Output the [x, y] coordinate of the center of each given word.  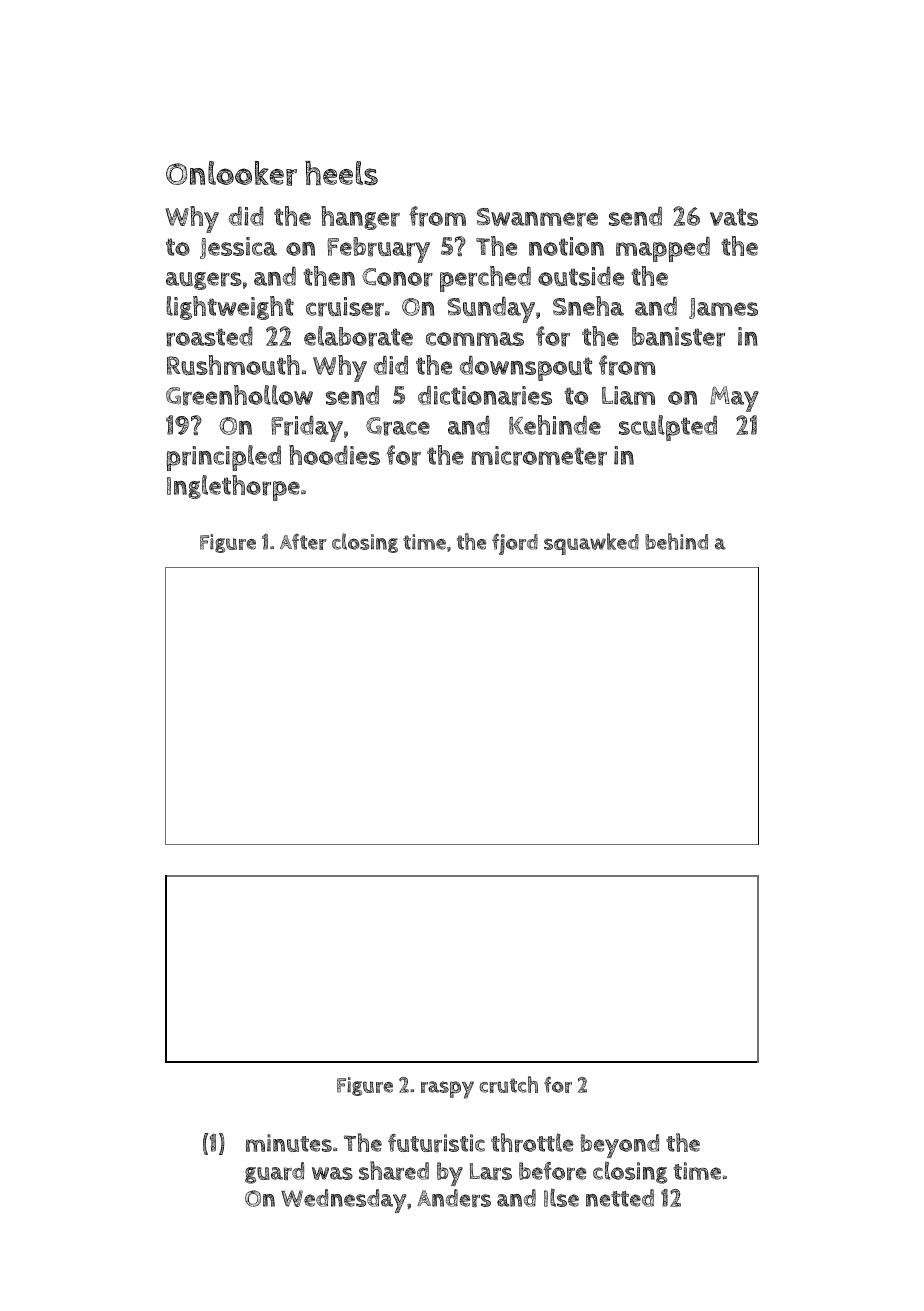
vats [734, 217]
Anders [454, 1198]
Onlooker [231, 173]
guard [274, 1173]
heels [341, 173]
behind [676, 541]
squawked [591, 544]
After [303, 542]
